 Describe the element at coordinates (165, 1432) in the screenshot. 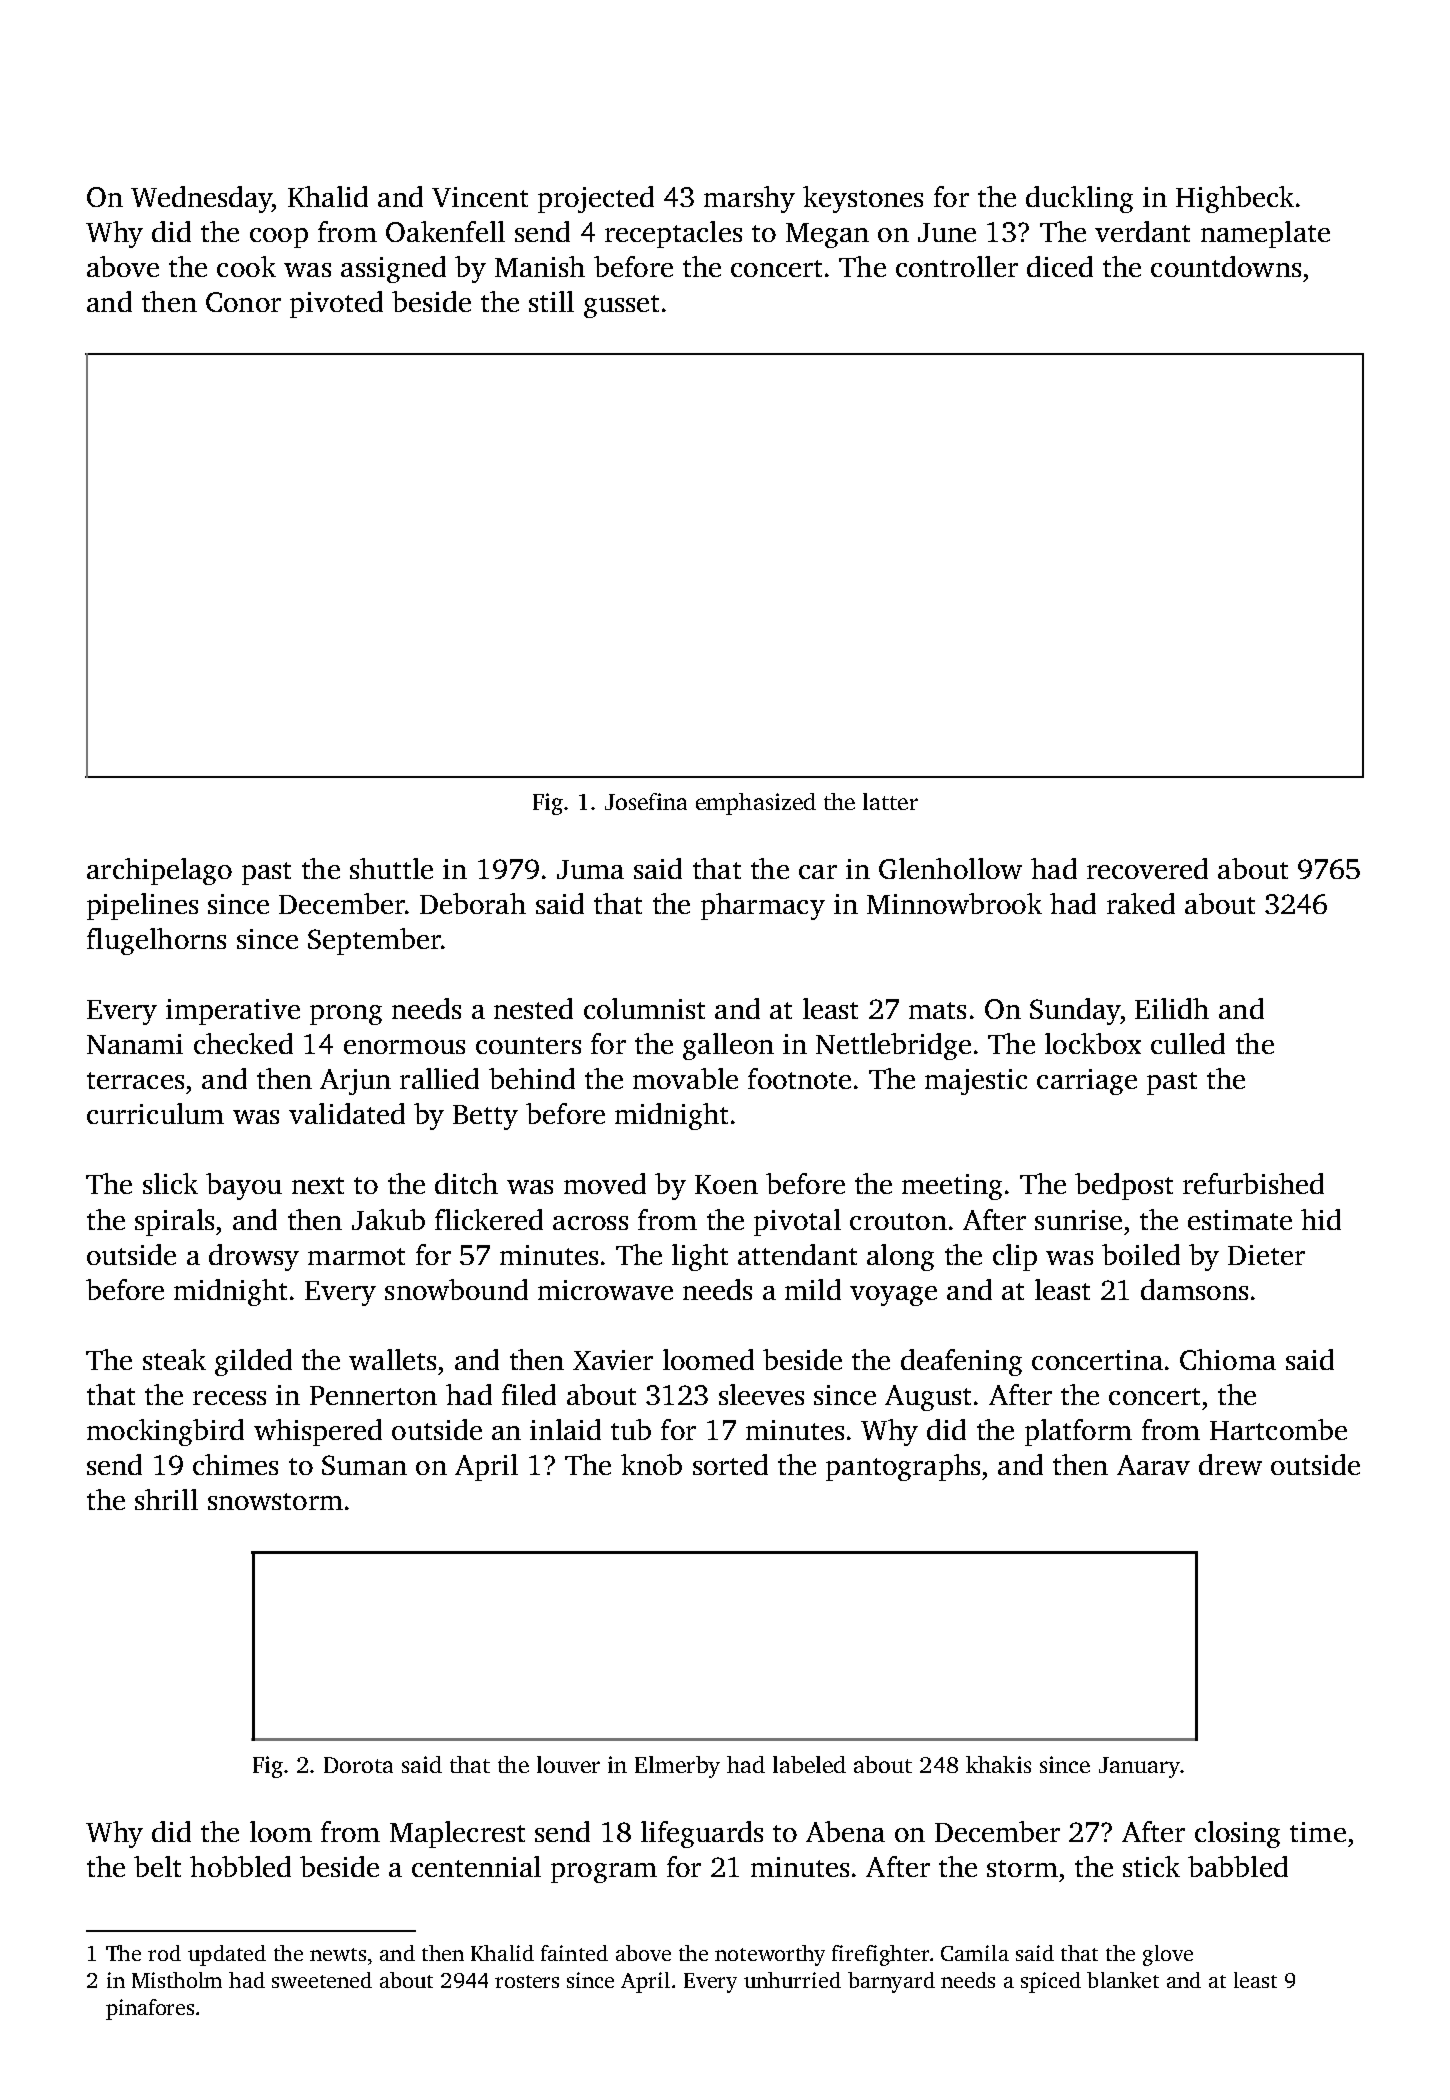

I see `mockingbird` at that location.
